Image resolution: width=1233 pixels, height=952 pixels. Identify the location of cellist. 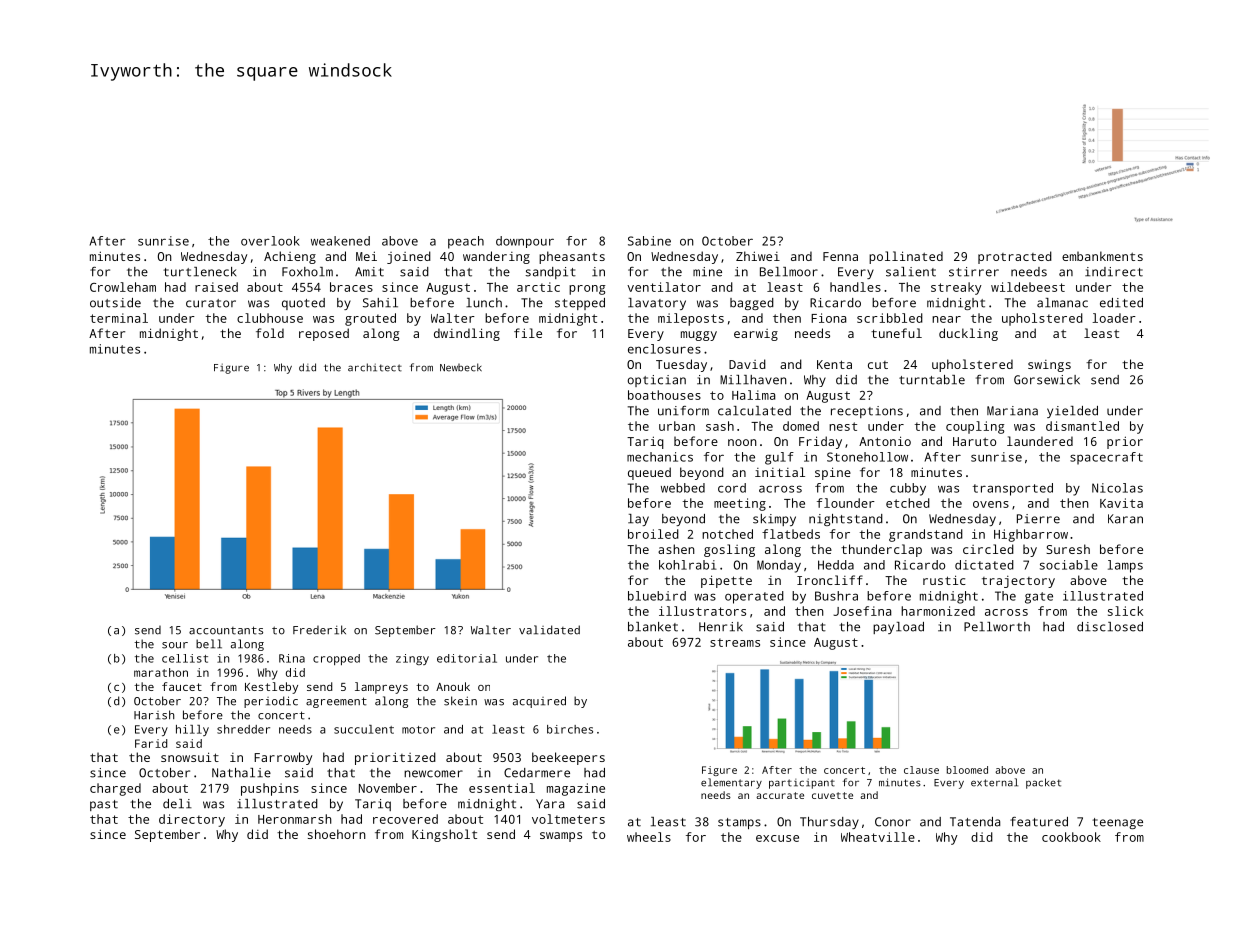
(185, 658).
